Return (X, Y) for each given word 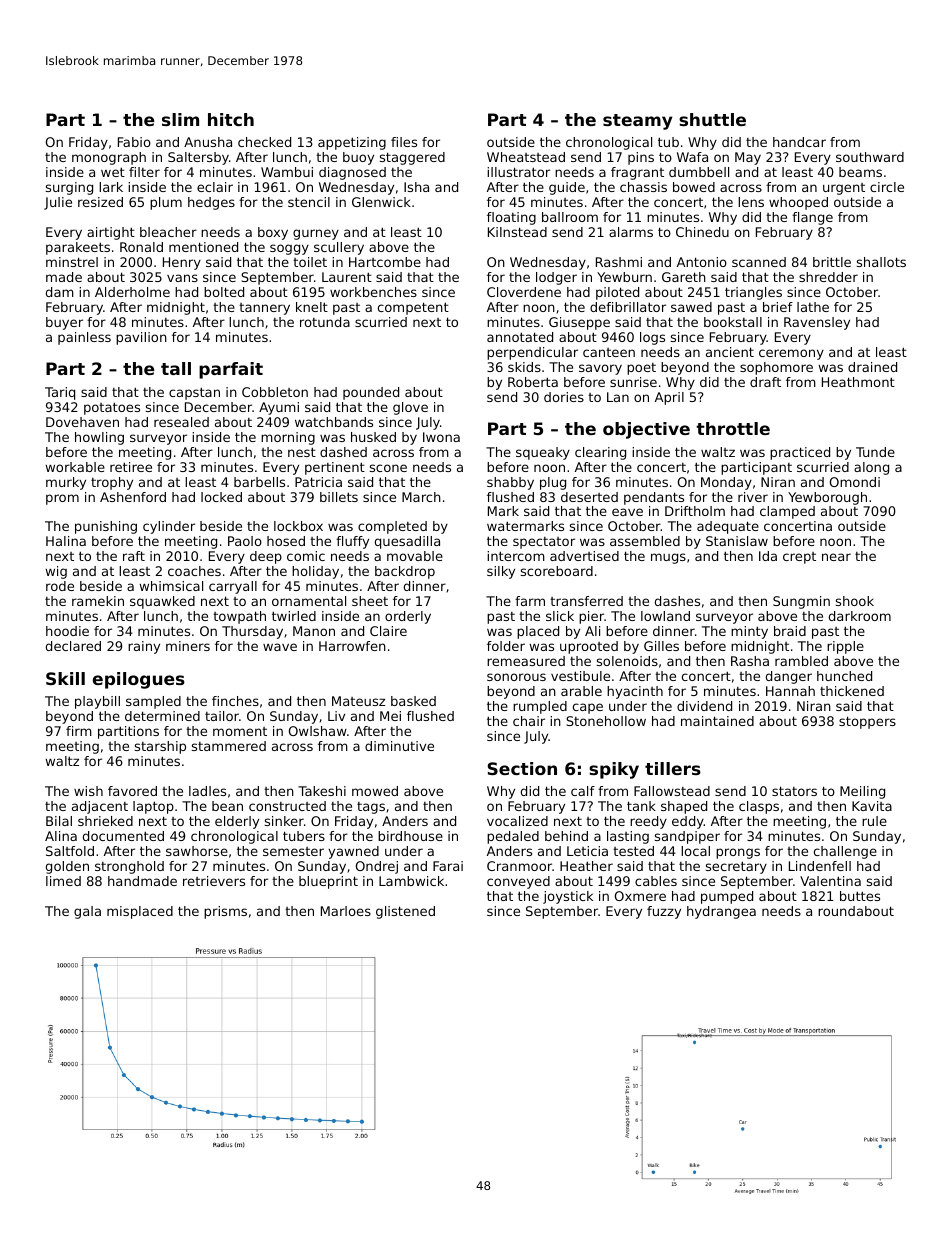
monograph (109, 158)
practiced (800, 453)
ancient (730, 352)
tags (371, 808)
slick (560, 616)
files (404, 142)
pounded (371, 393)
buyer (64, 323)
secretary (736, 867)
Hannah (790, 691)
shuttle (712, 119)
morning (288, 438)
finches (235, 701)
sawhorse (197, 851)
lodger (556, 278)
